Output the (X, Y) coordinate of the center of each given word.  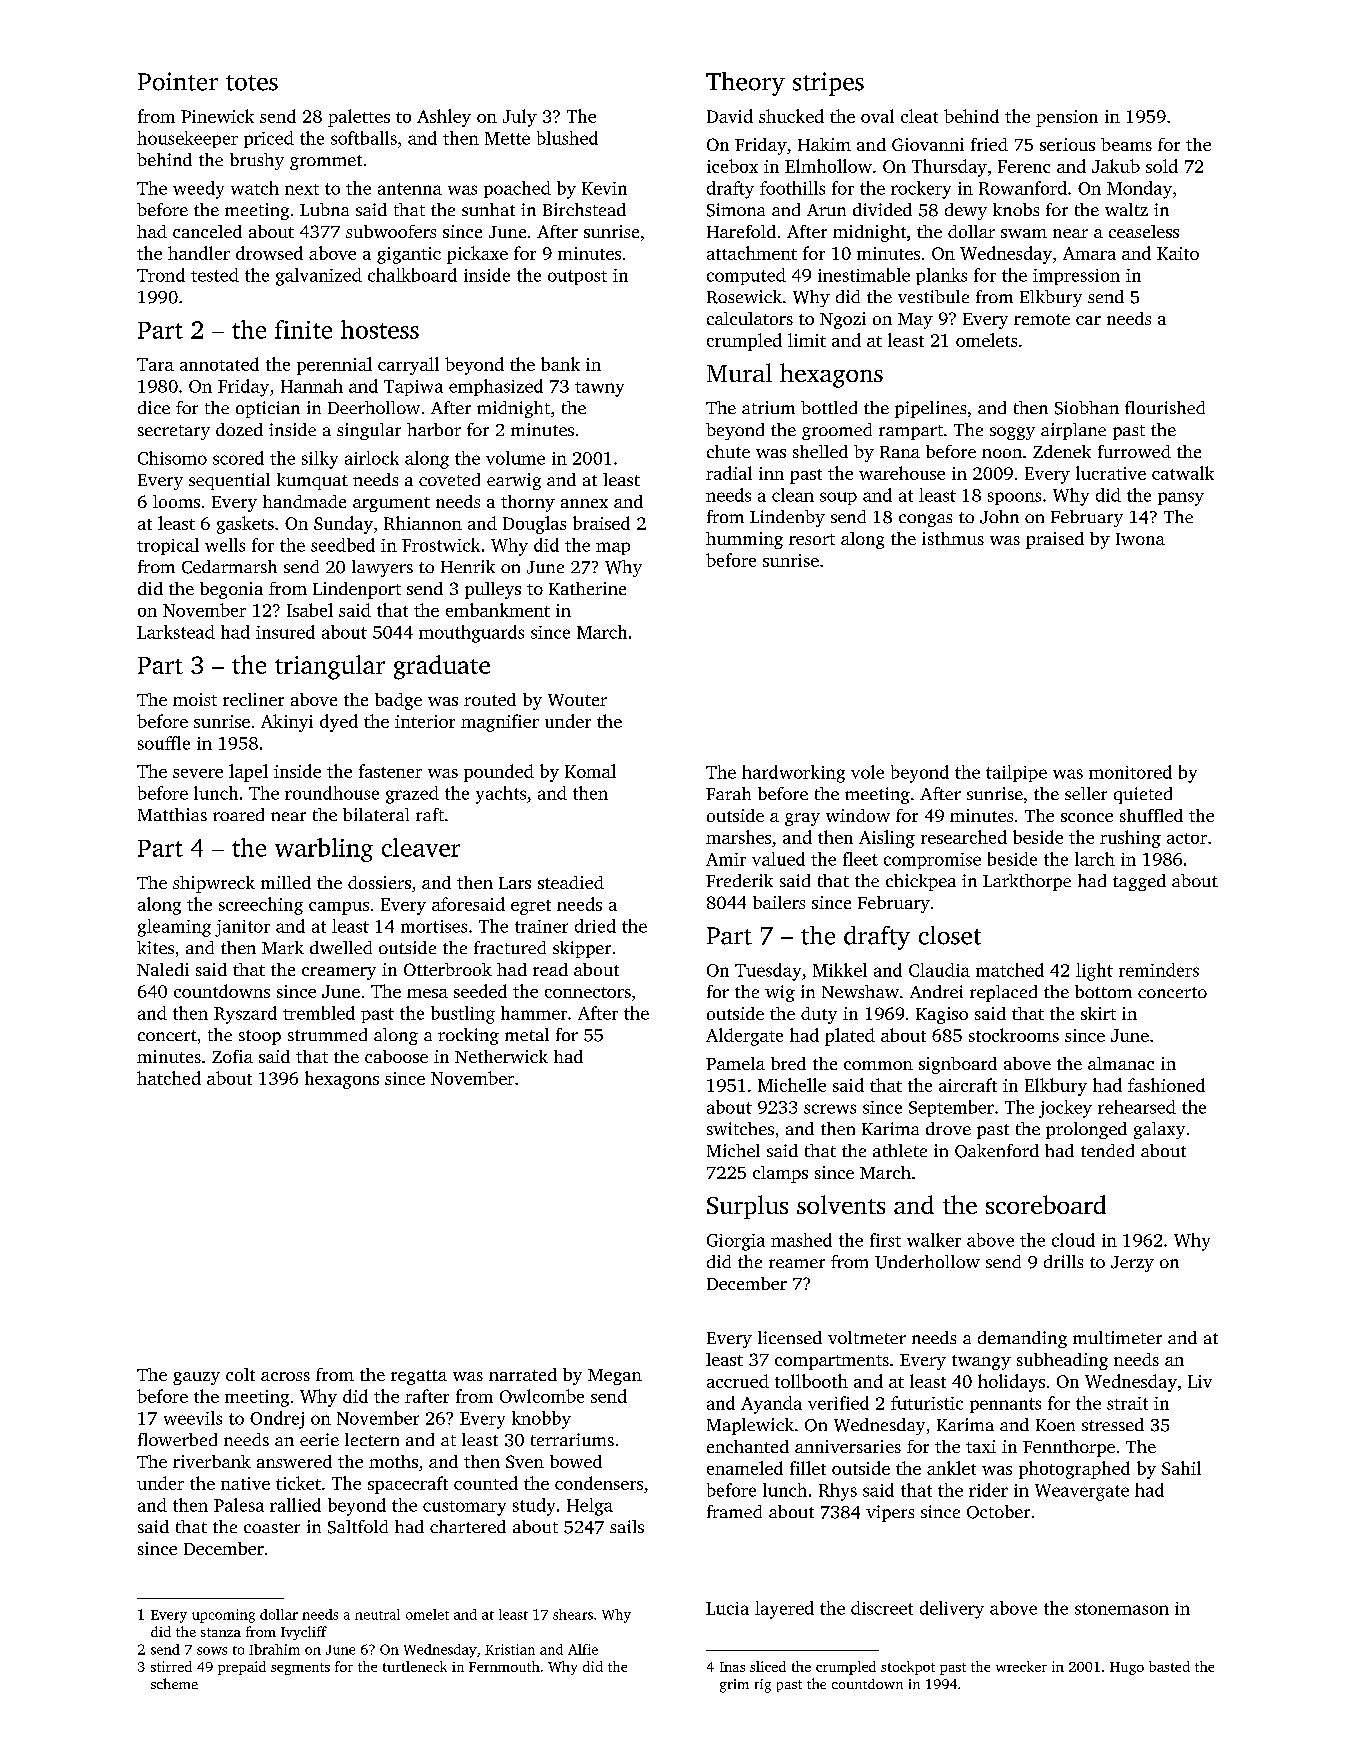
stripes (828, 84)
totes (252, 83)
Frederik (739, 880)
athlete (900, 1150)
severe (198, 773)
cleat (919, 116)
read (550, 969)
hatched (169, 1078)
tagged (1139, 882)
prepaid (242, 1668)
